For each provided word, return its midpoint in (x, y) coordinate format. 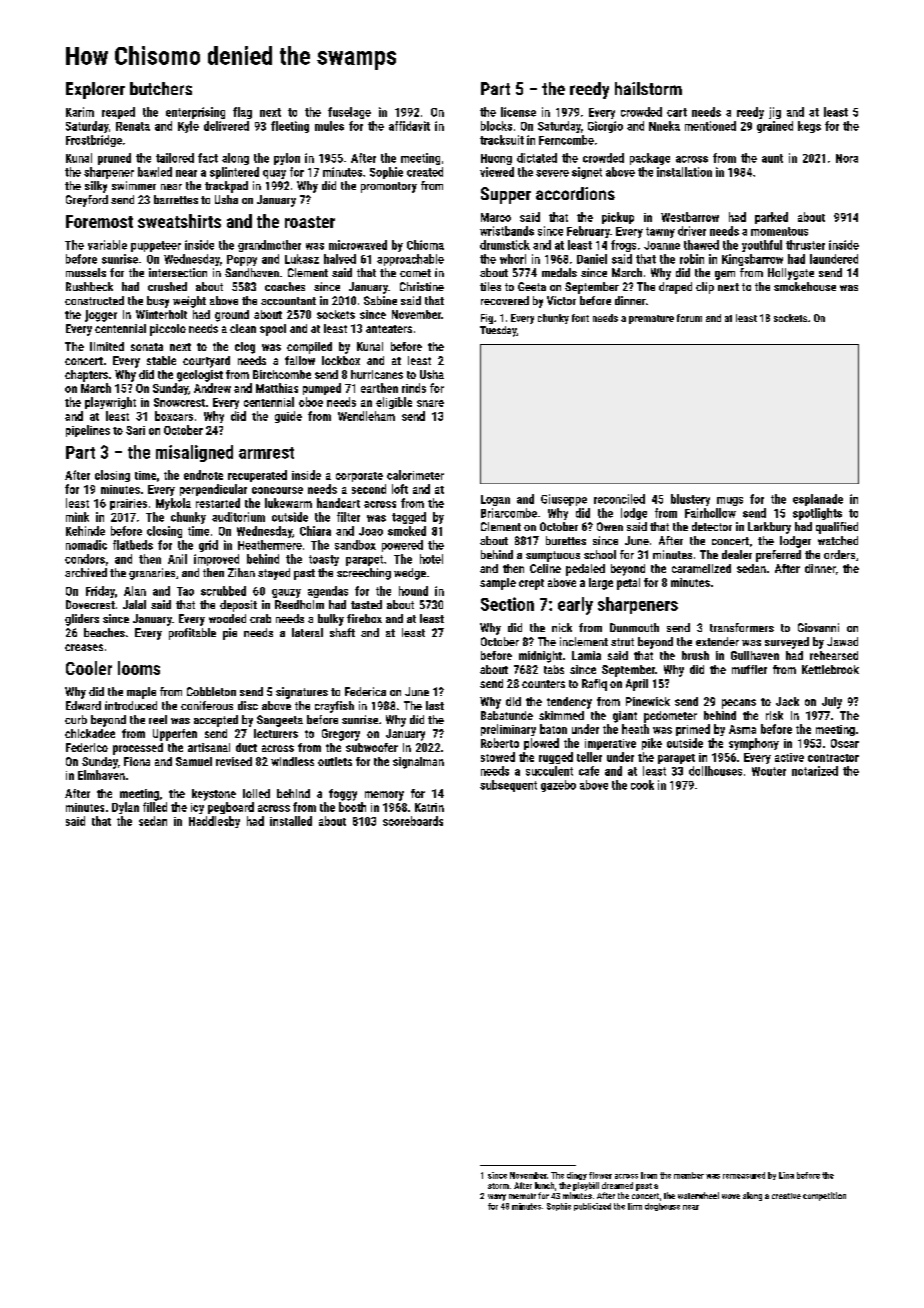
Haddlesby (214, 822)
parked (771, 218)
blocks (496, 126)
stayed (274, 574)
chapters (86, 376)
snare (430, 403)
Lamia (586, 655)
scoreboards (413, 821)
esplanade (818, 500)
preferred (778, 556)
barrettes (176, 199)
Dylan (125, 808)
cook (642, 785)
